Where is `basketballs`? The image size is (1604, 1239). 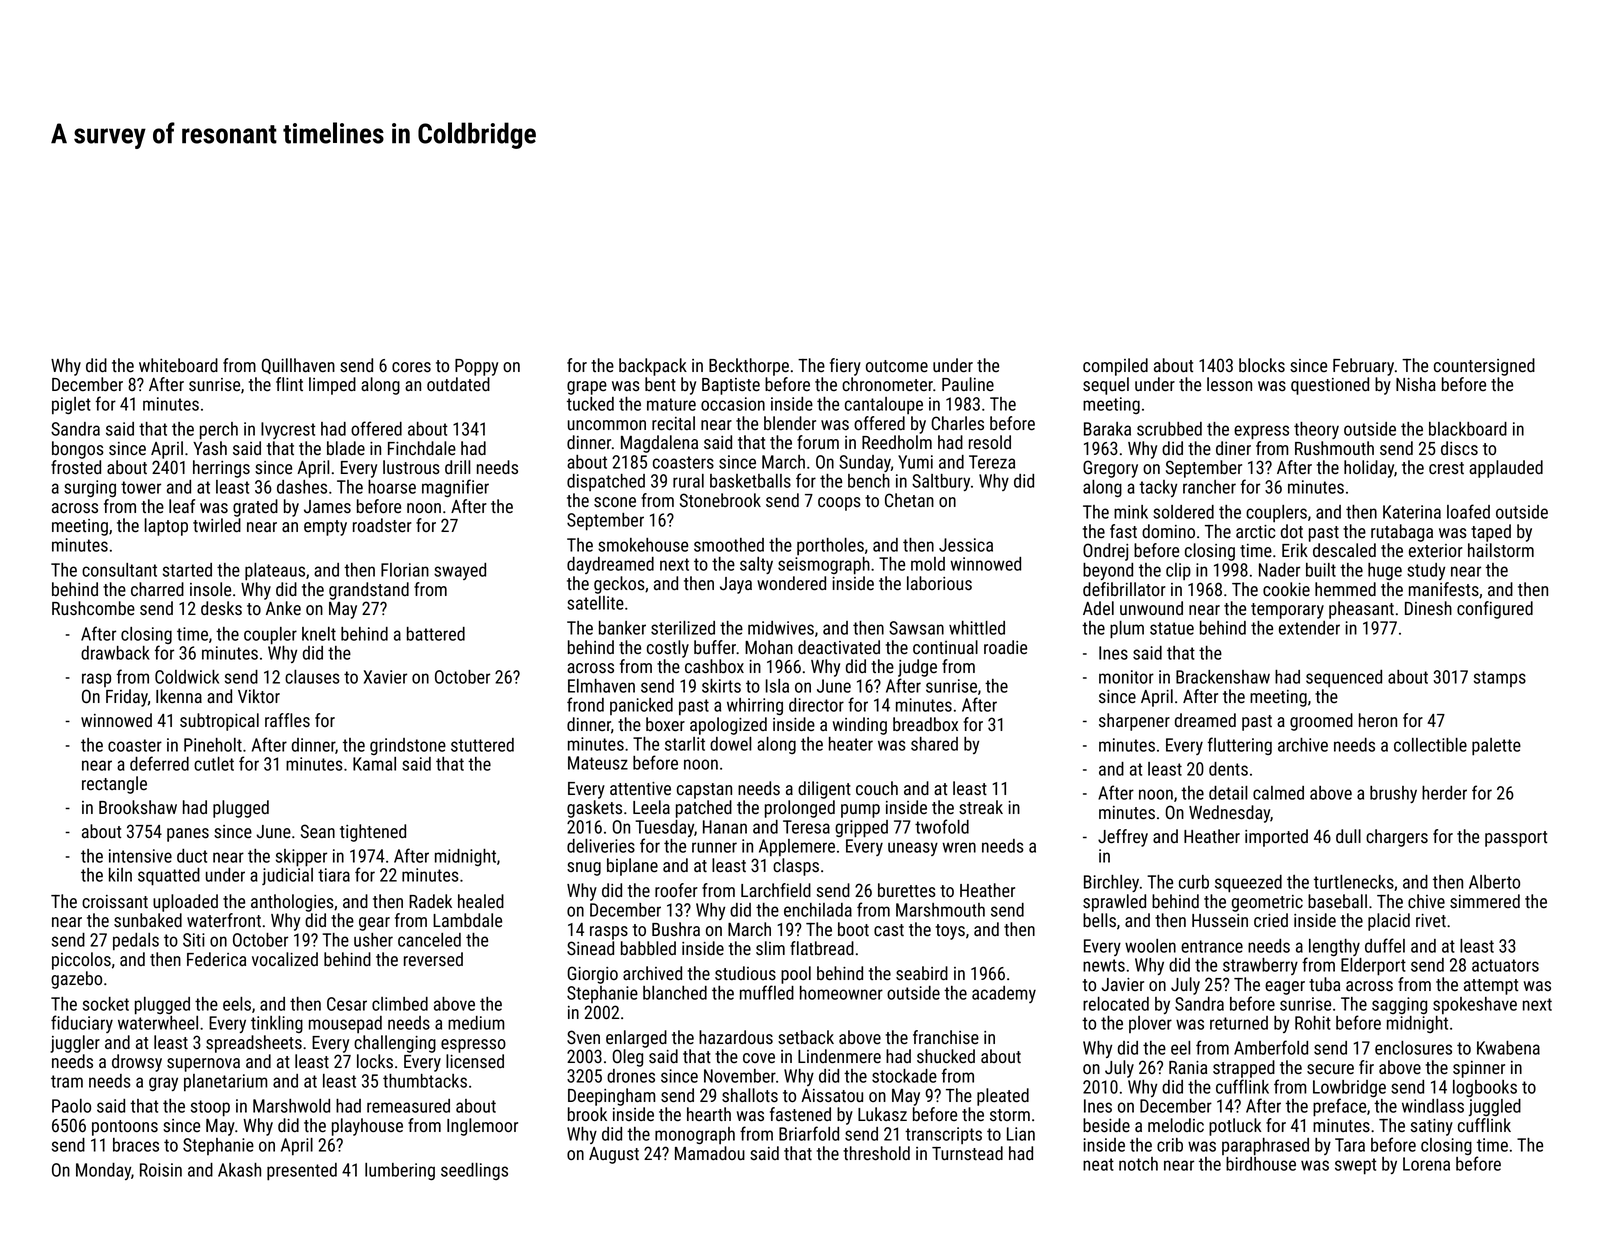
basketballs is located at coordinates (750, 481).
